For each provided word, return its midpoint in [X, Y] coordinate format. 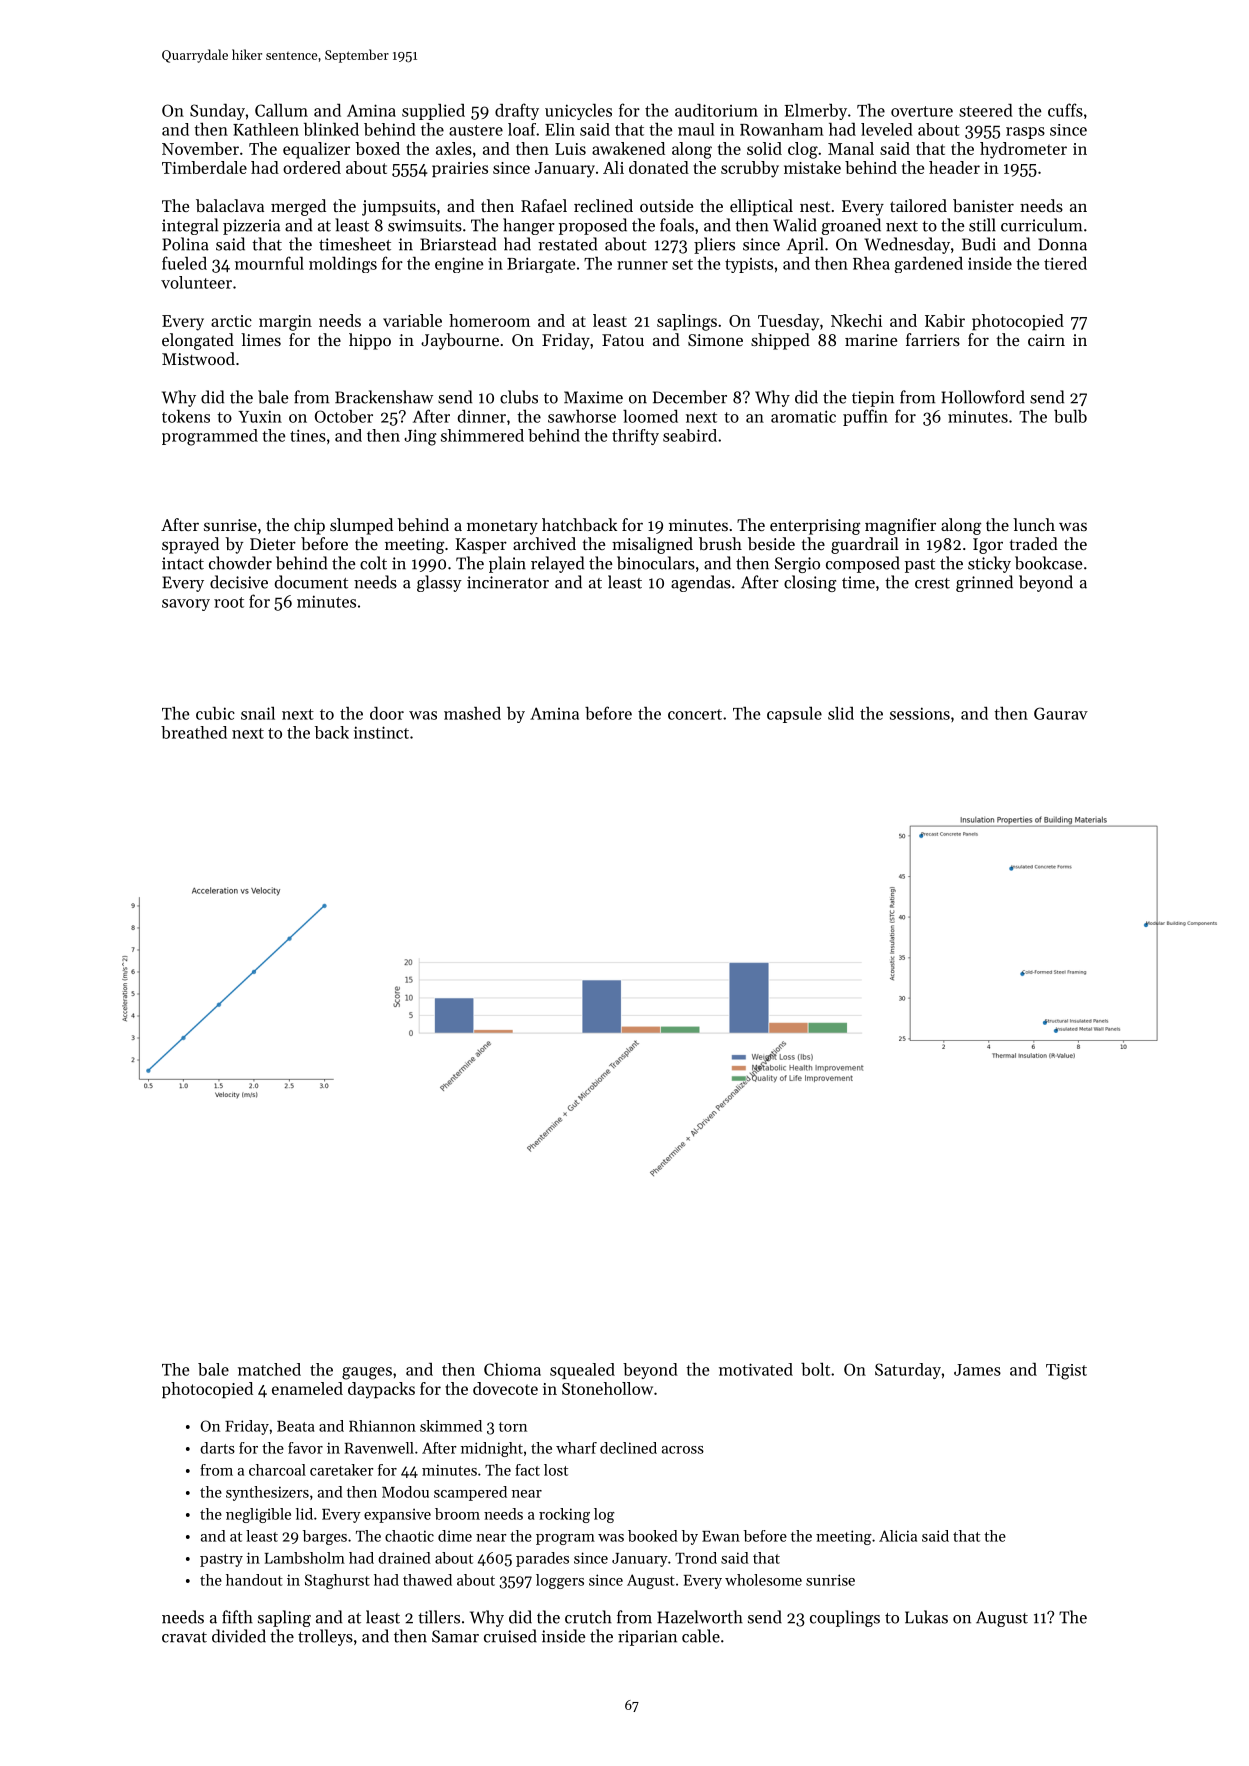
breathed [194, 732]
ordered [312, 167]
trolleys [325, 1637]
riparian [647, 1638]
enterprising [815, 527]
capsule [794, 715]
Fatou [623, 340]
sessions [920, 713]
